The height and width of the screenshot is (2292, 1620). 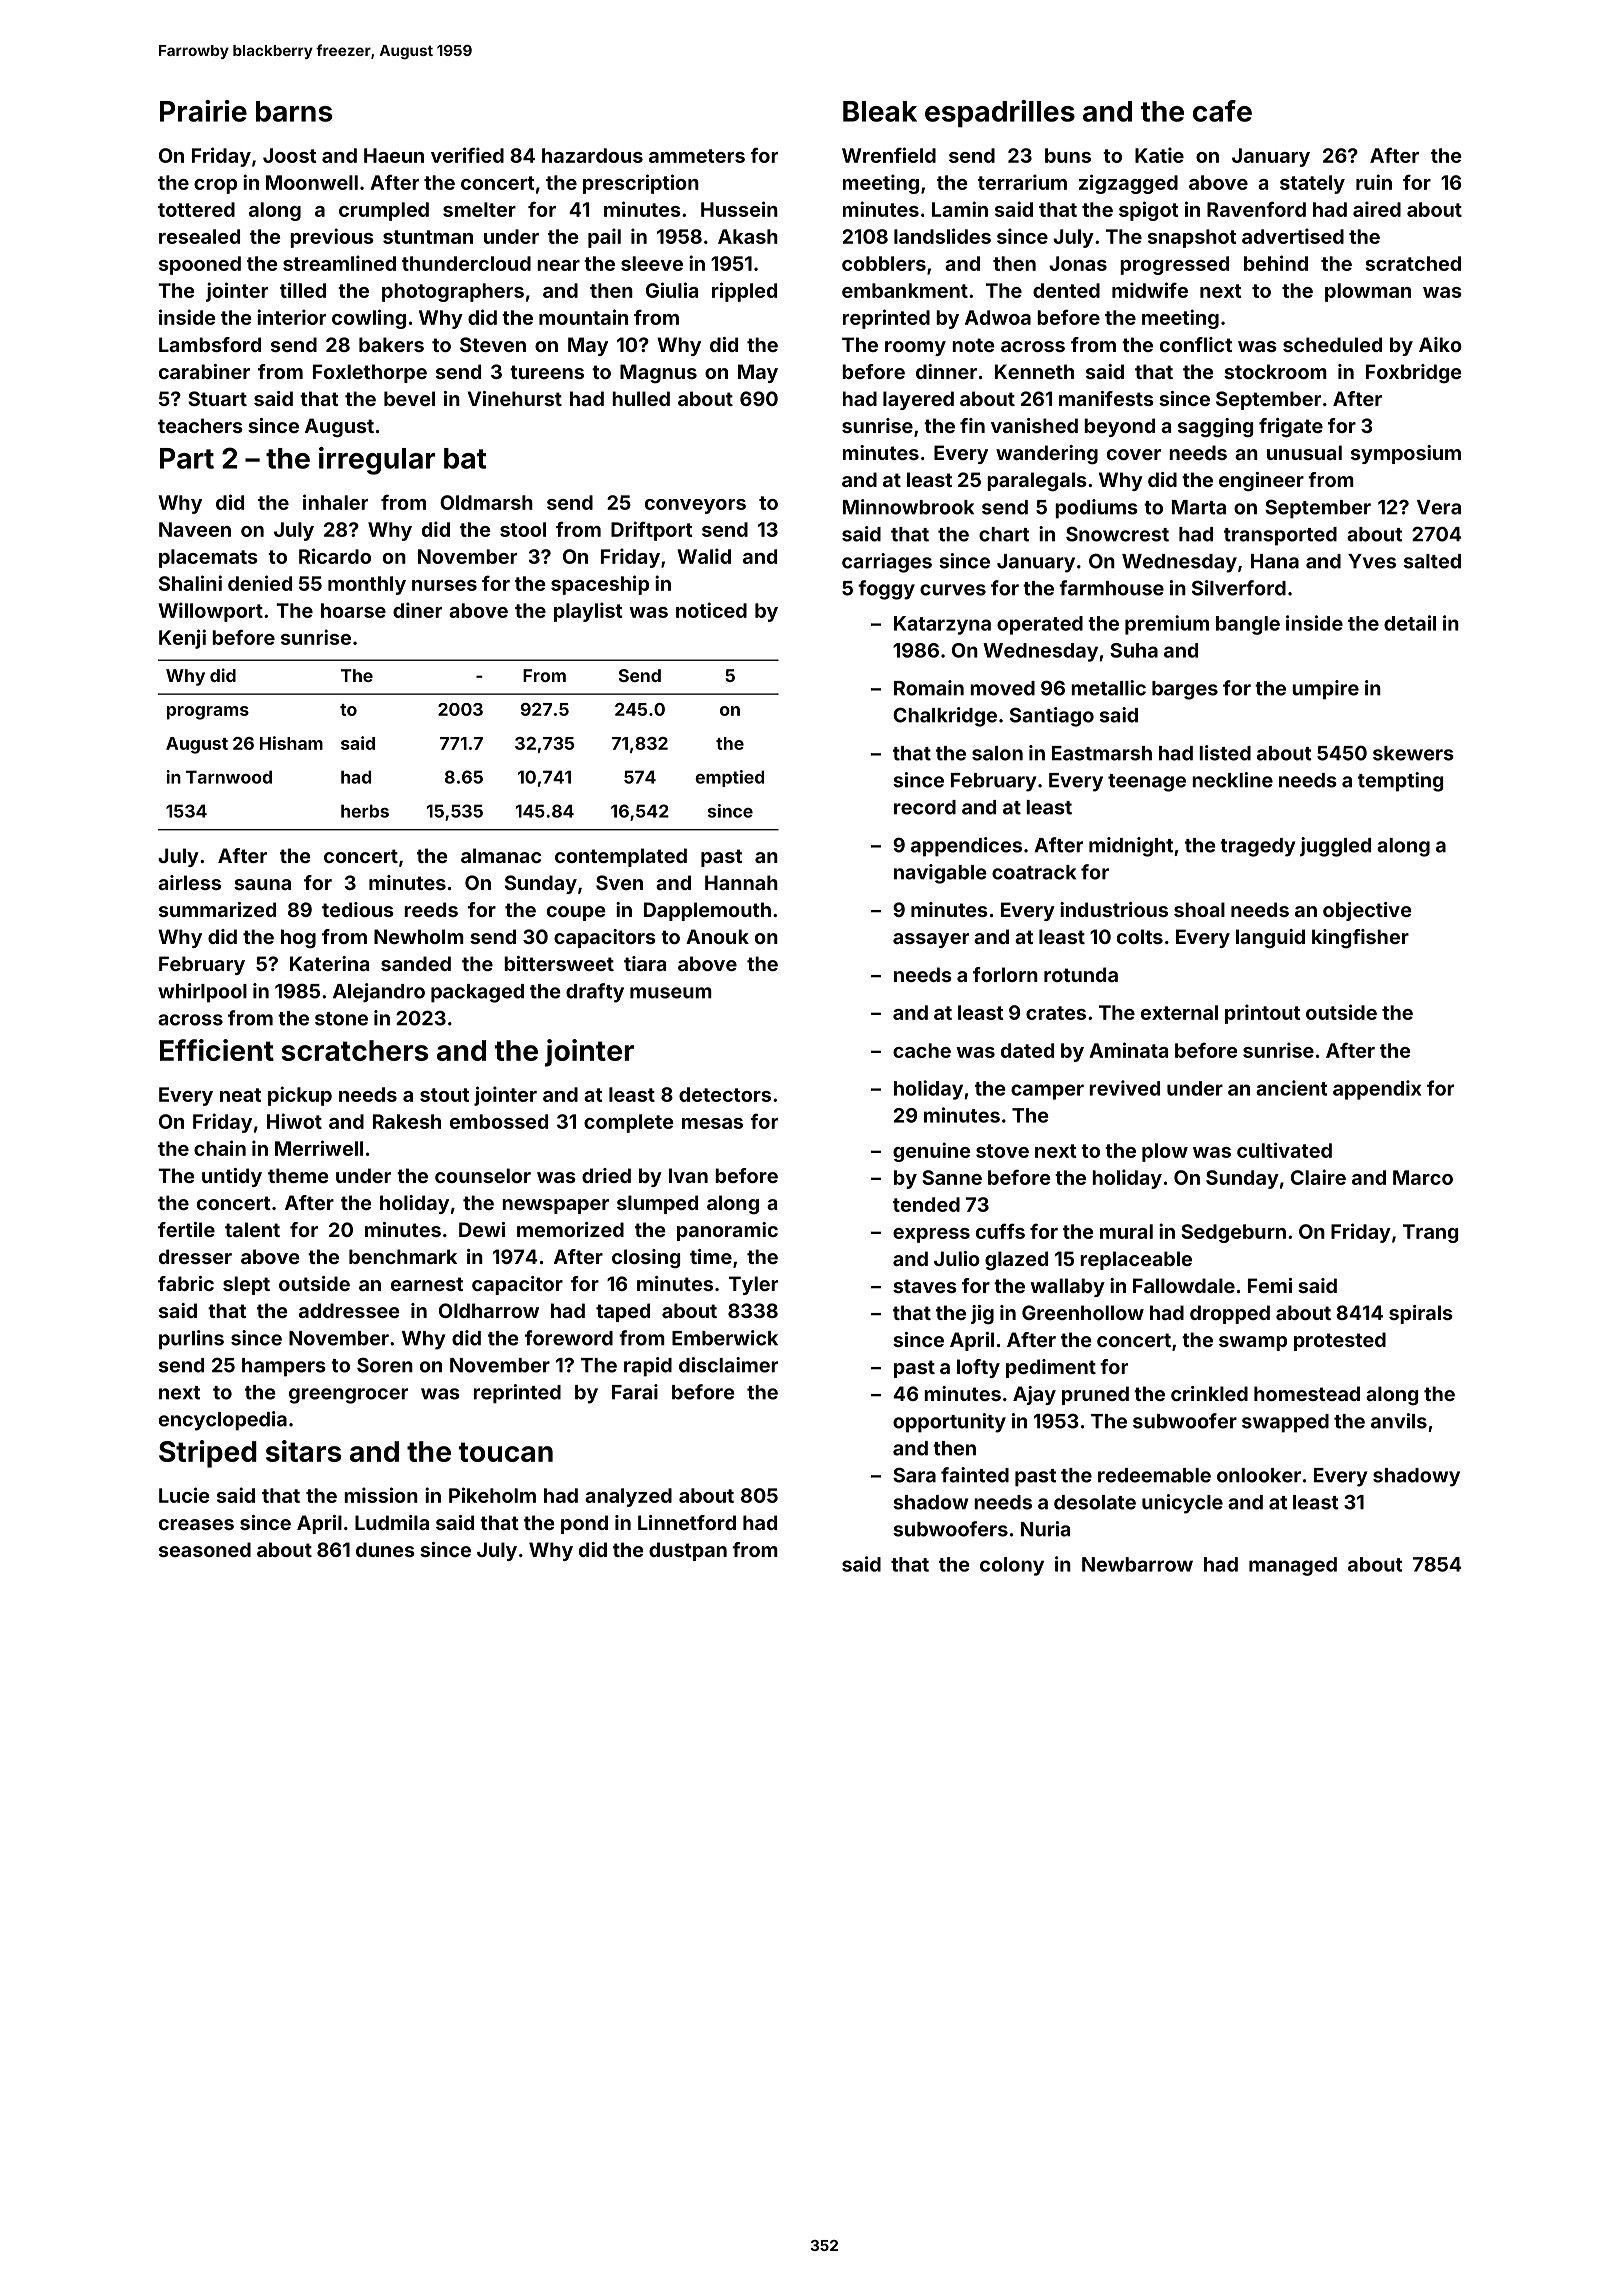 What do you see at coordinates (1291, 1088) in the screenshot?
I see `ancient` at bounding box center [1291, 1088].
